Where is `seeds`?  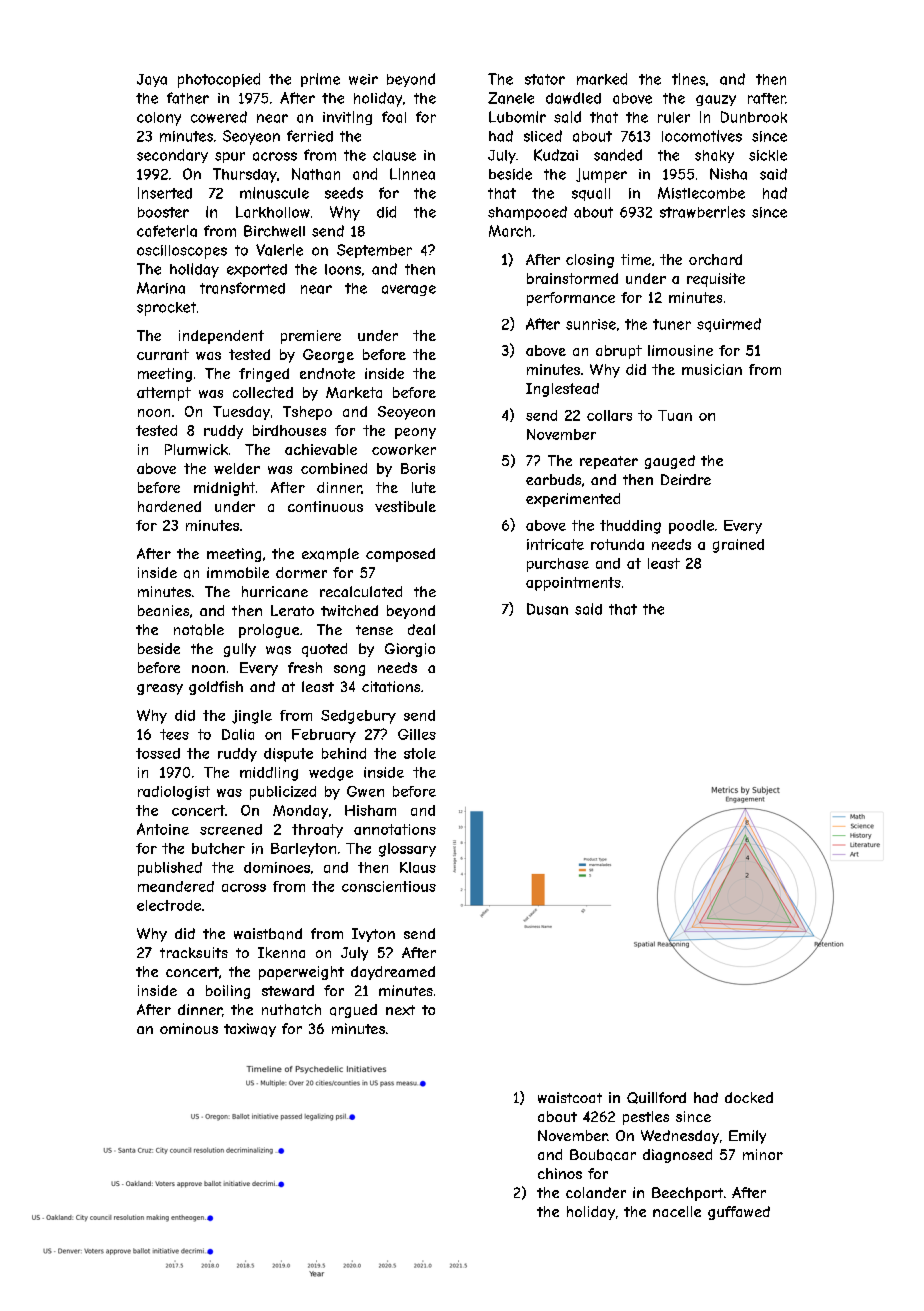 seeds is located at coordinates (344, 193).
